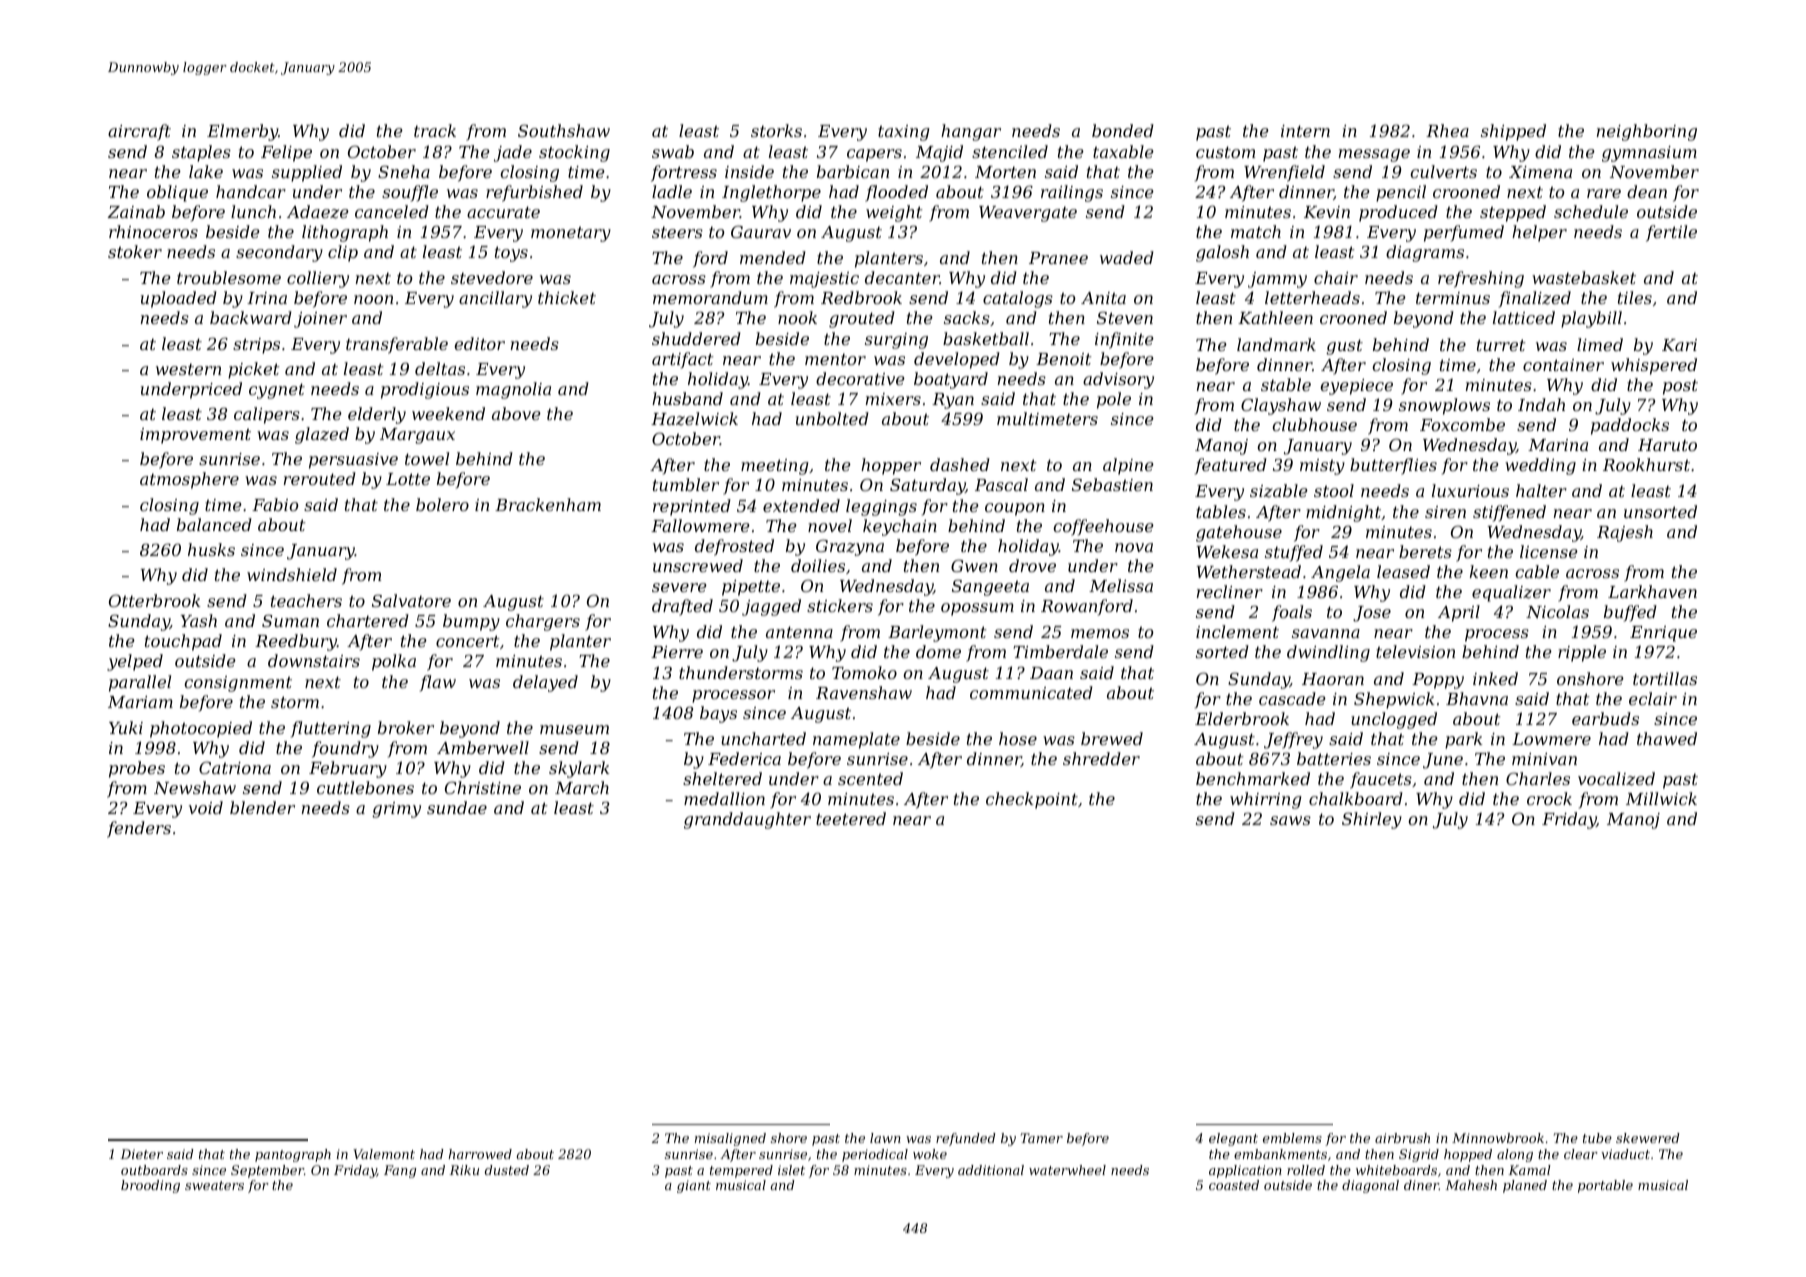 Image resolution: width=1806 pixels, height=1277 pixels. What do you see at coordinates (1647, 132) in the screenshot?
I see `neighboring` at bounding box center [1647, 132].
